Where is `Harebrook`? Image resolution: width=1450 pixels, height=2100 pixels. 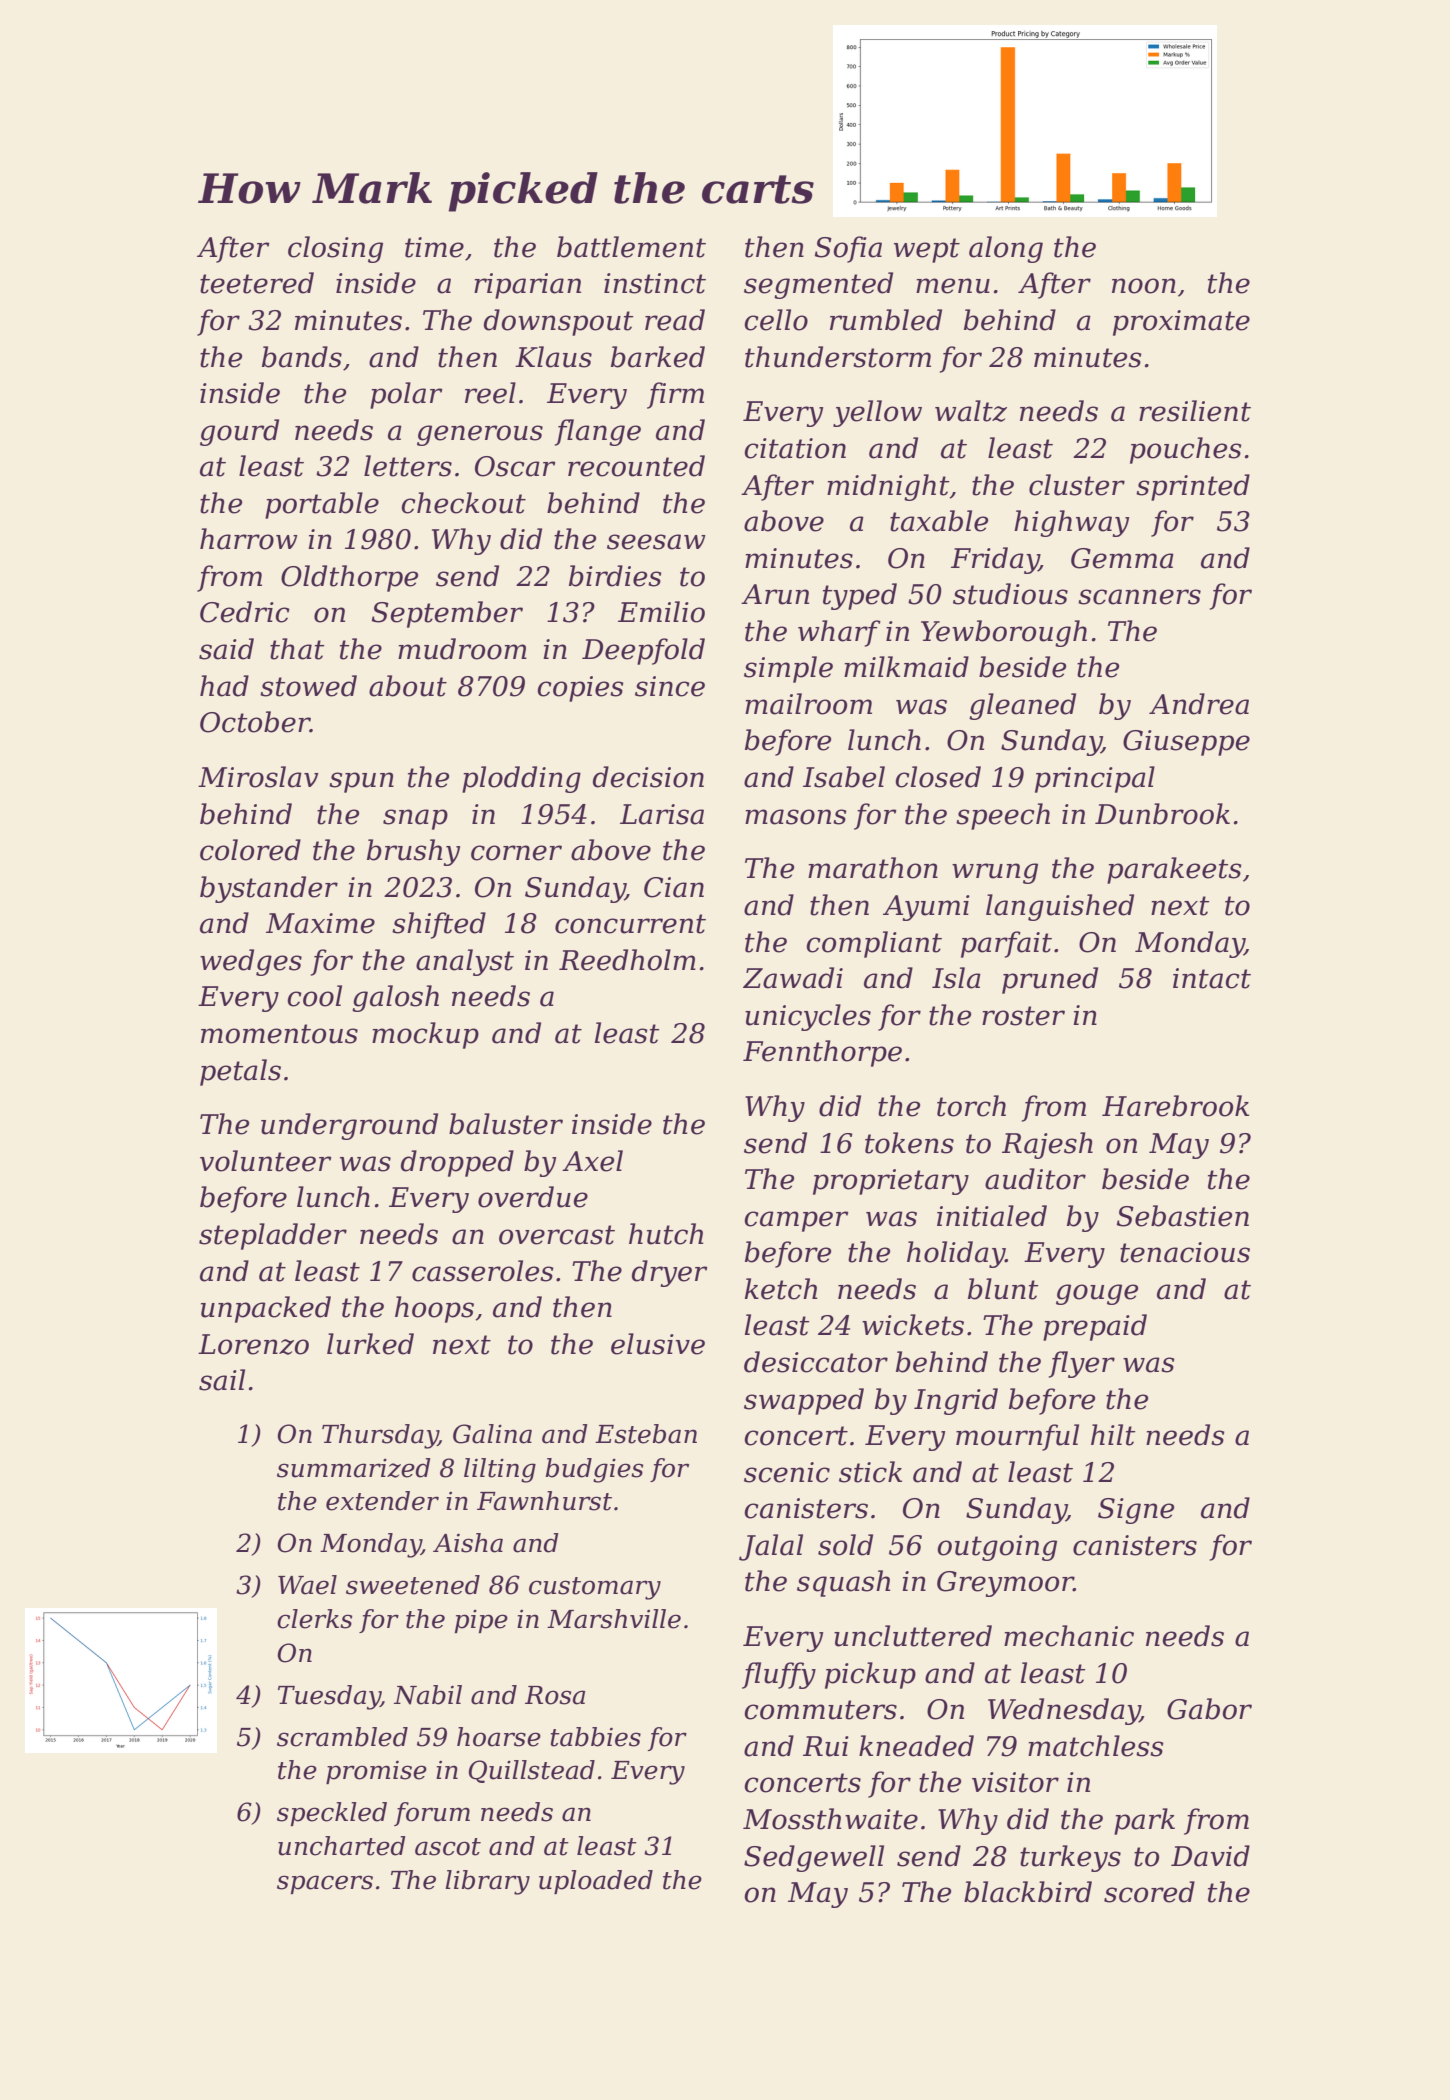
Harebrook is located at coordinates (1175, 1106).
